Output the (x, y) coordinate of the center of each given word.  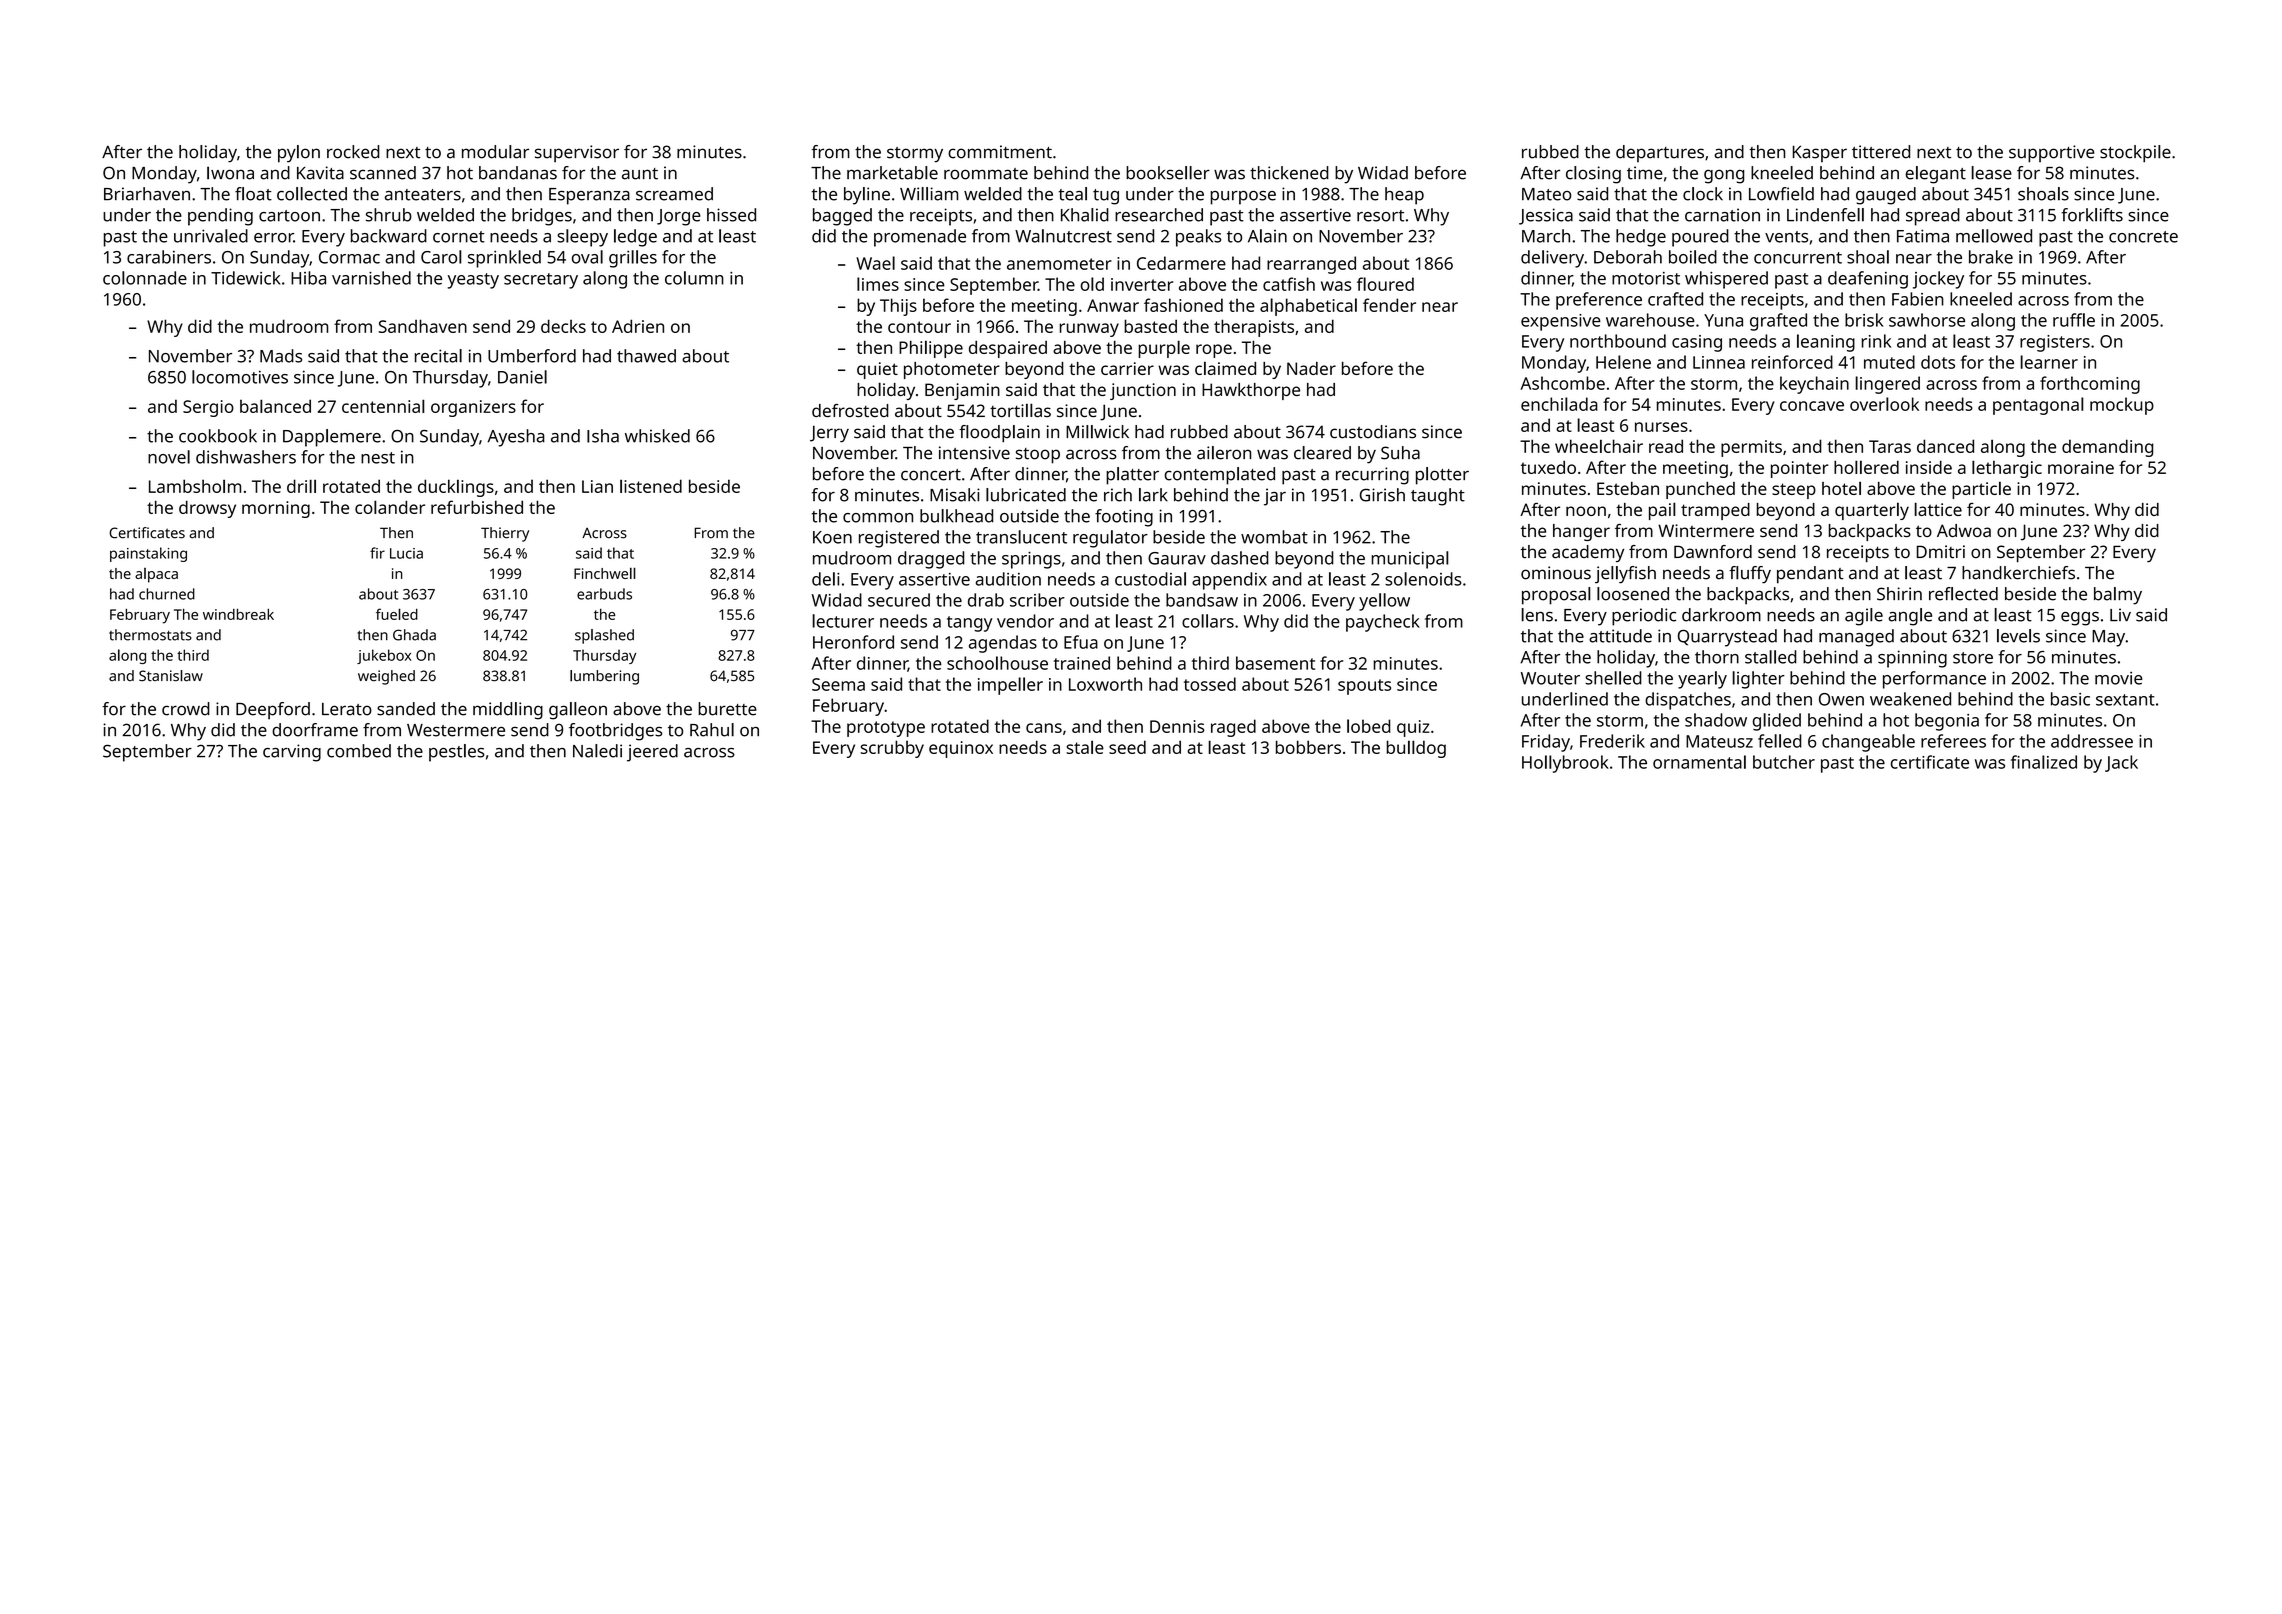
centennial (383, 406)
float (253, 194)
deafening (1868, 280)
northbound (1618, 341)
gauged (1886, 196)
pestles (457, 753)
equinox (961, 749)
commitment (1000, 152)
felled (1780, 741)
